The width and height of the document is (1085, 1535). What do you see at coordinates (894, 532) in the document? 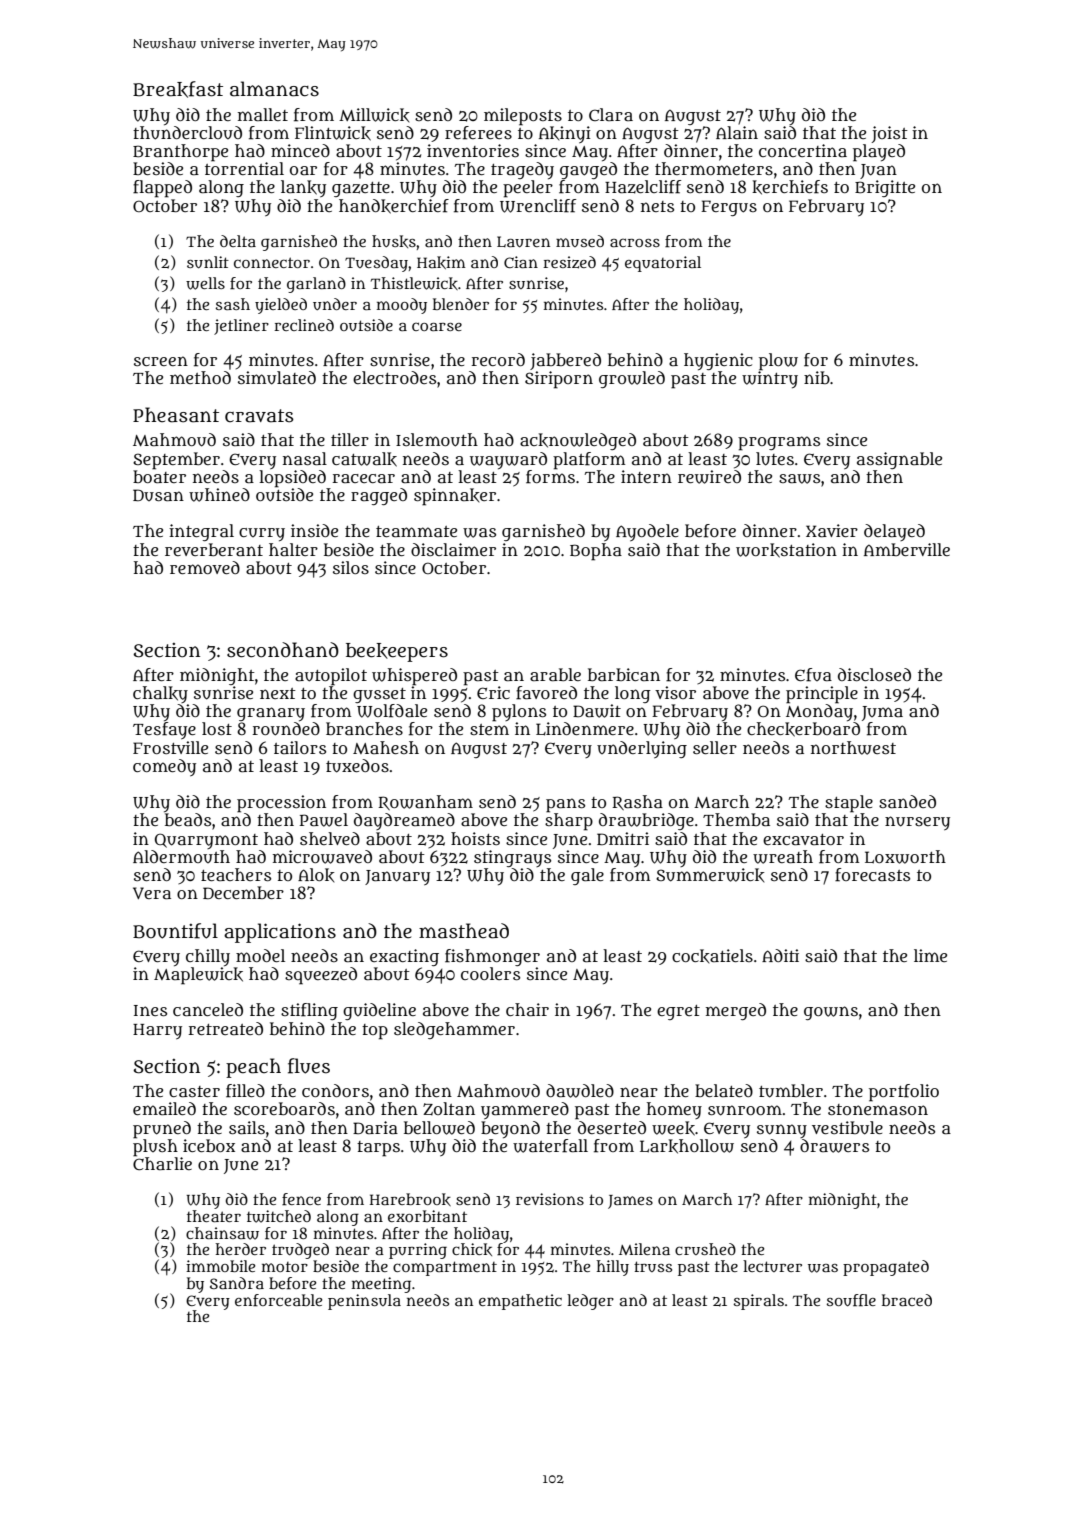
I see `delayed` at bounding box center [894, 532].
